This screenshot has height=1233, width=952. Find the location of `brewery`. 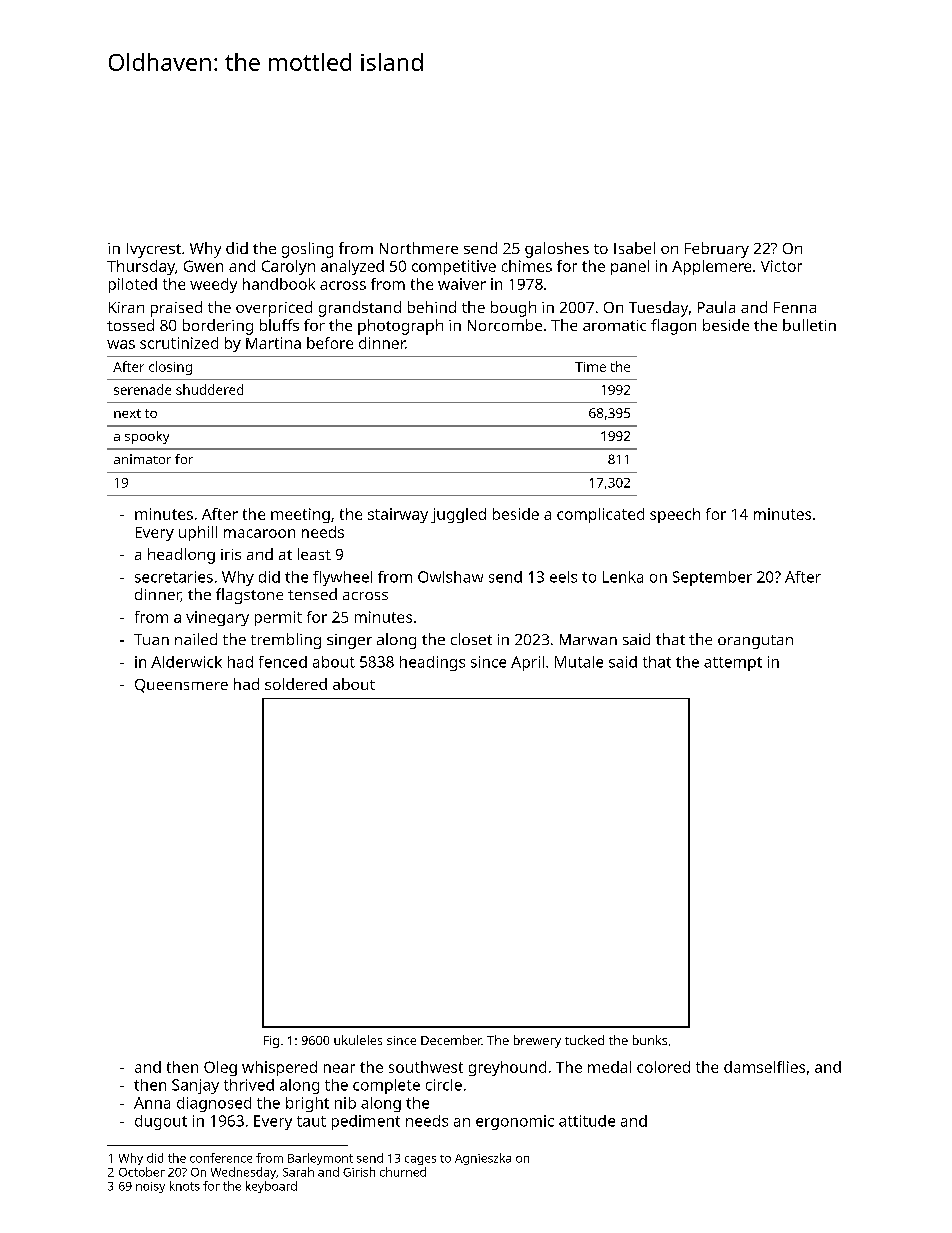

brewery is located at coordinates (537, 1041).
